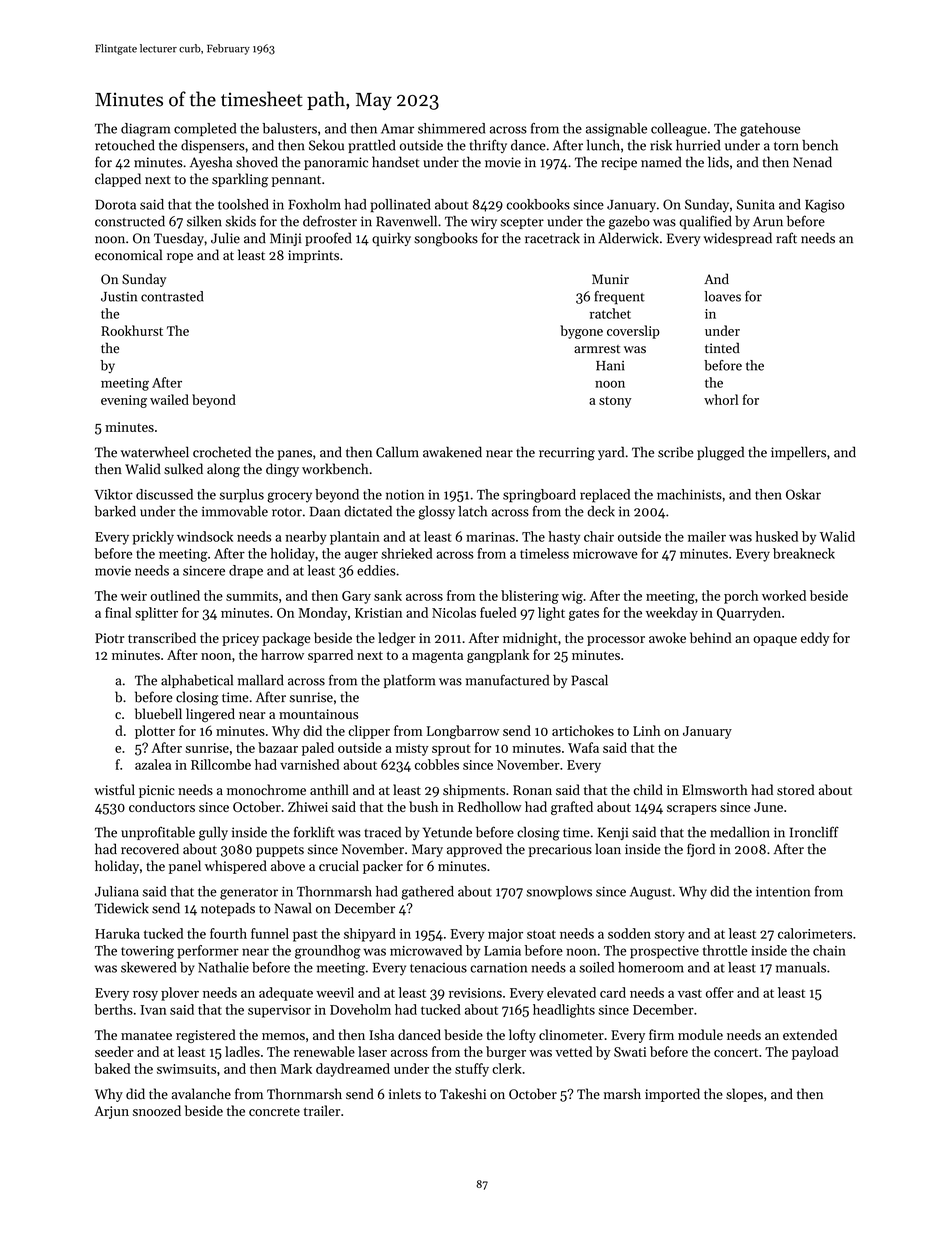  What do you see at coordinates (744, 1095) in the document?
I see `slopes` at bounding box center [744, 1095].
